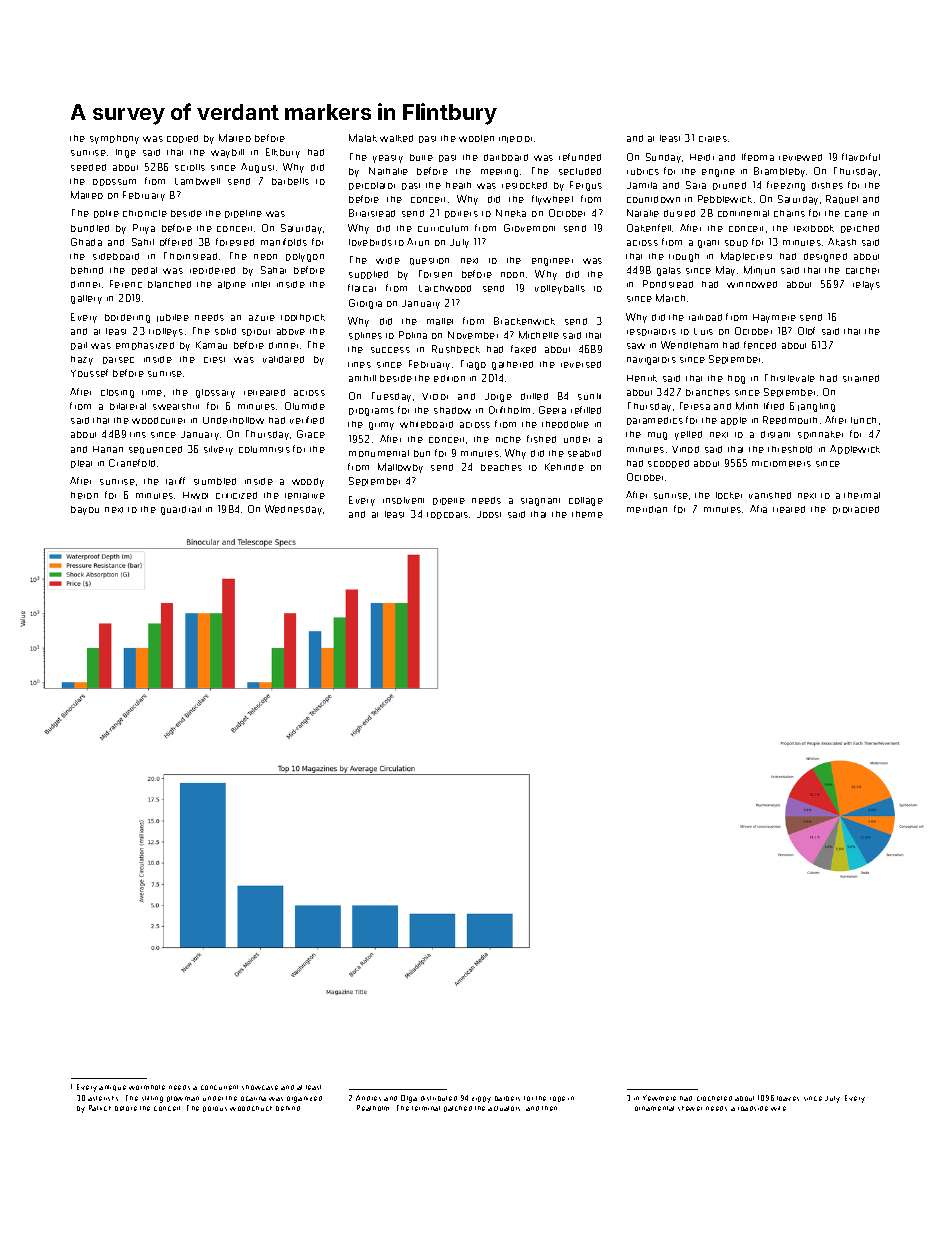  What do you see at coordinates (758, 509) in the image?
I see `Afia` at bounding box center [758, 509].
